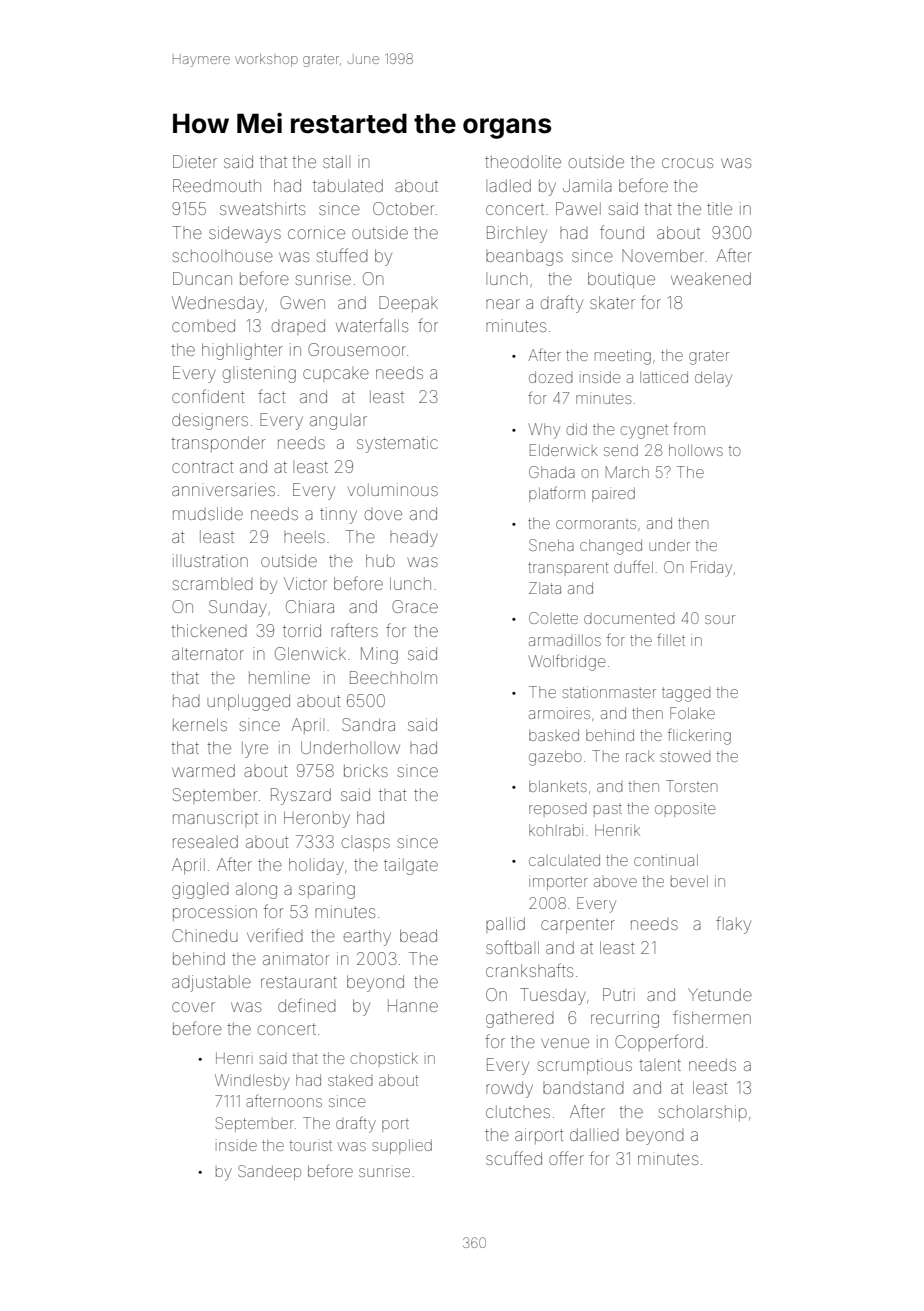 This screenshot has width=924, height=1311. I want to click on skater, so click(612, 302).
